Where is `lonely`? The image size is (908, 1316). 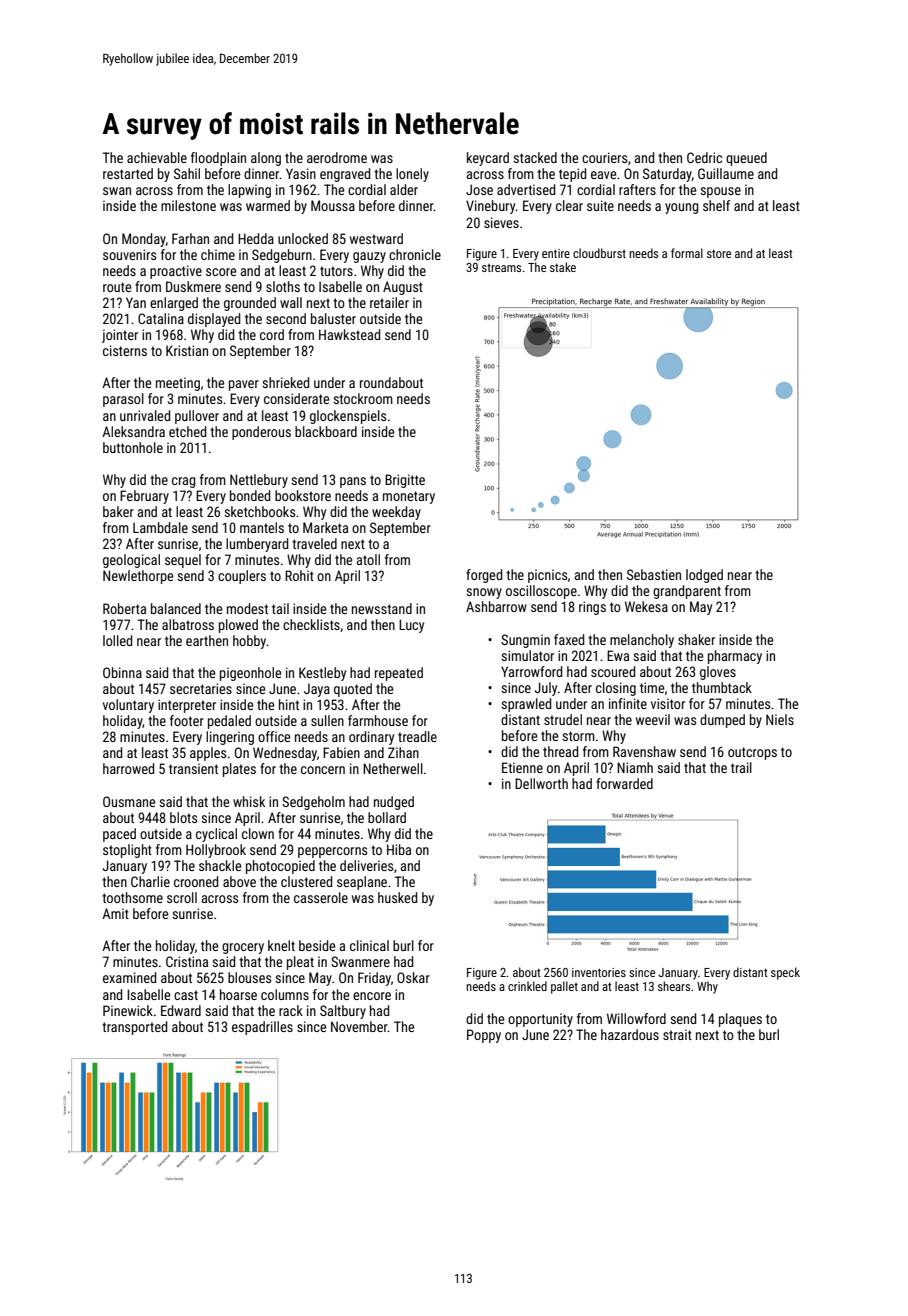
lonely is located at coordinates (412, 175).
